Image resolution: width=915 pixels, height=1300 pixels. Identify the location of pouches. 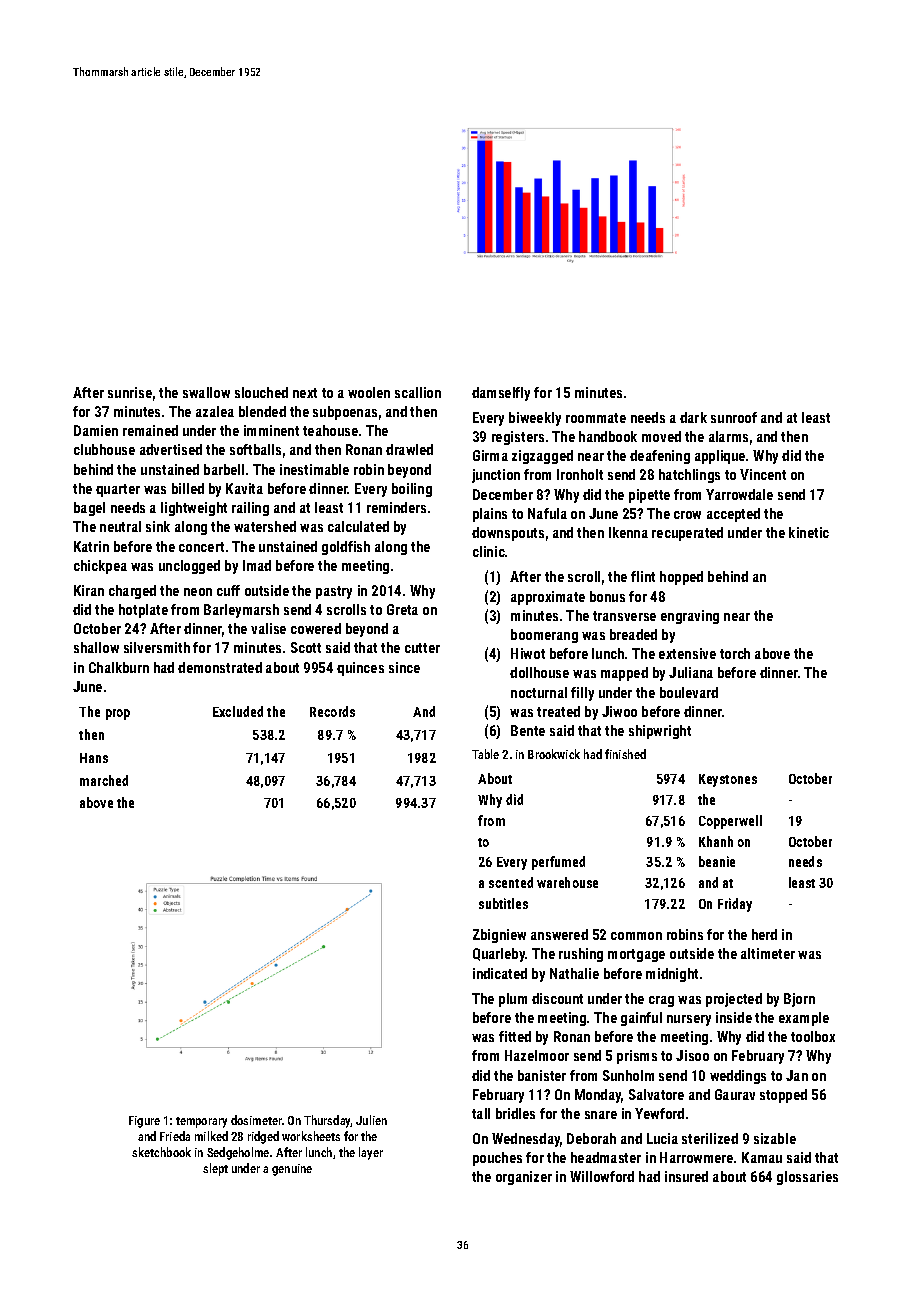
(497, 1159).
